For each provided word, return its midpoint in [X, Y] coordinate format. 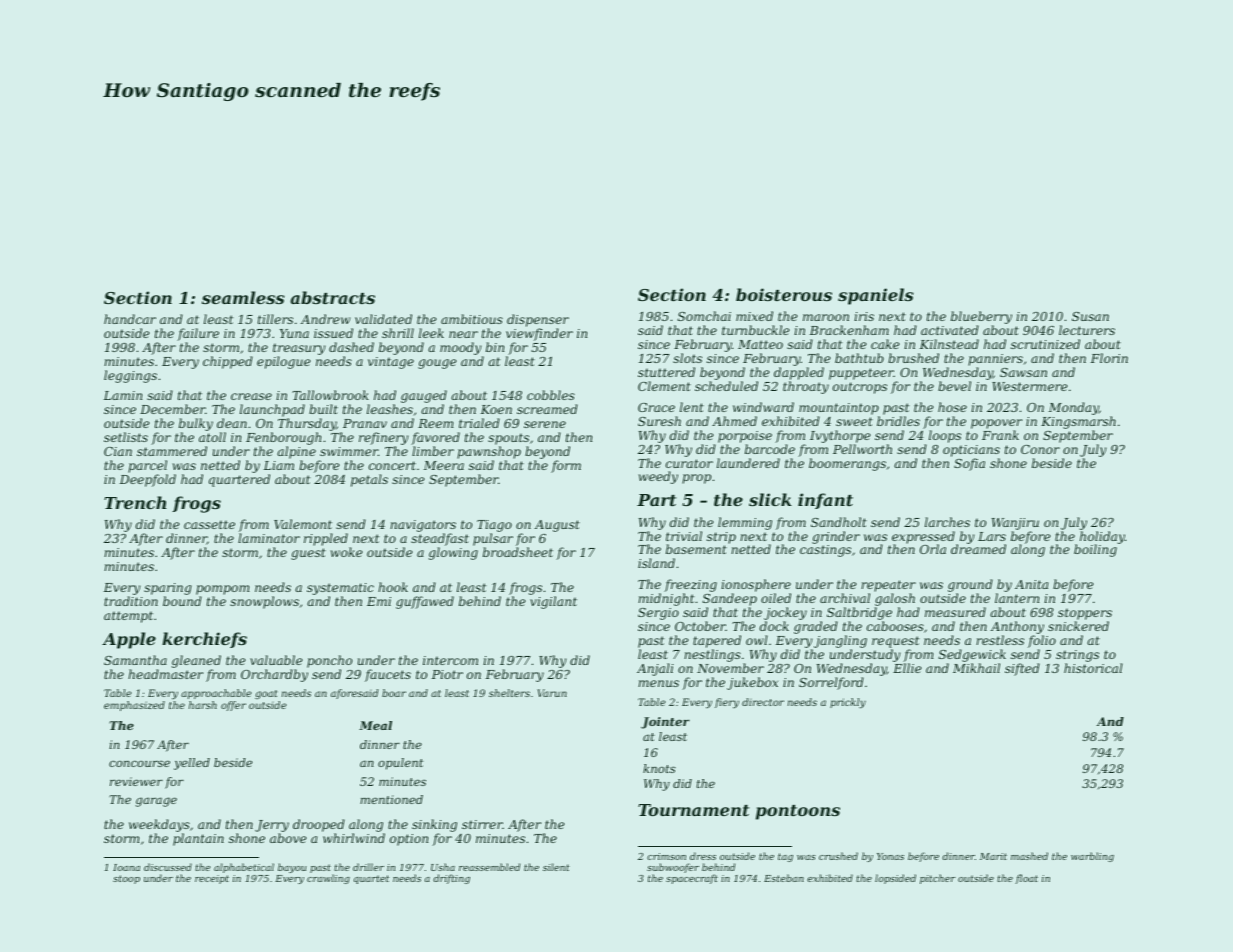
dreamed [978, 549]
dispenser [538, 320]
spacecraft [692, 879]
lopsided [895, 879]
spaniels [876, 296]
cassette [209, 524]
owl [757, 640]
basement [696, 549]
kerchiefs [204, 640]
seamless [243, 297]
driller [368, 867]
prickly [848, 703]
